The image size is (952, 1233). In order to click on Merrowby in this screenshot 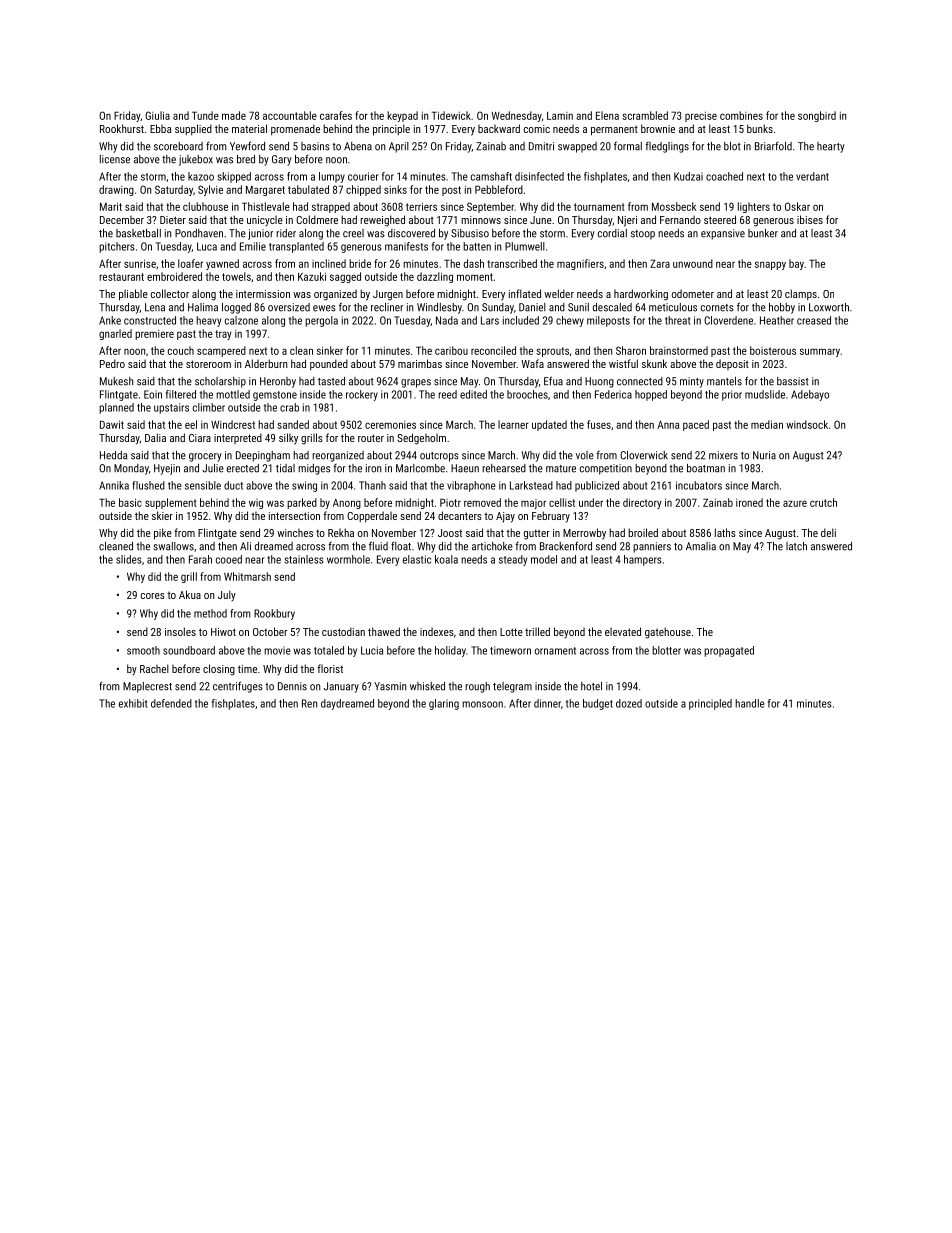, I will do `click(584, 534)`.
